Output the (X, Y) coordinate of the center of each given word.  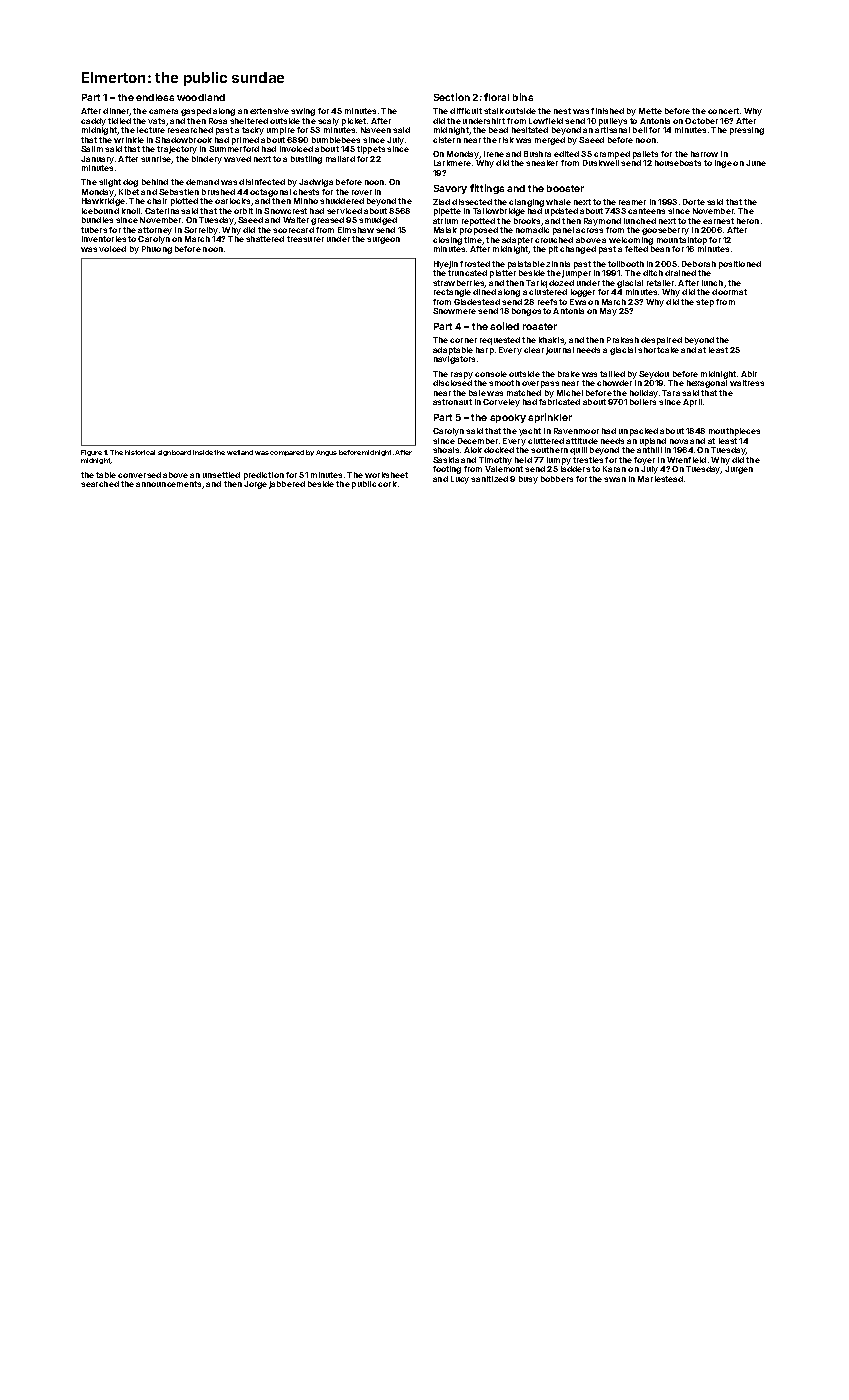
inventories (104, 239)
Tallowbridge (499, 212)
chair (157, 201)
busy (528, 480)
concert (723, 111)
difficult (466, 111)
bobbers (557, 479)
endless (155, 97)
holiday (644, 394)
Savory (450, 189)
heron (748, 221)
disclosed (452, 383)
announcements (168, 484)
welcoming (631, 241)
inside (203, 452)
